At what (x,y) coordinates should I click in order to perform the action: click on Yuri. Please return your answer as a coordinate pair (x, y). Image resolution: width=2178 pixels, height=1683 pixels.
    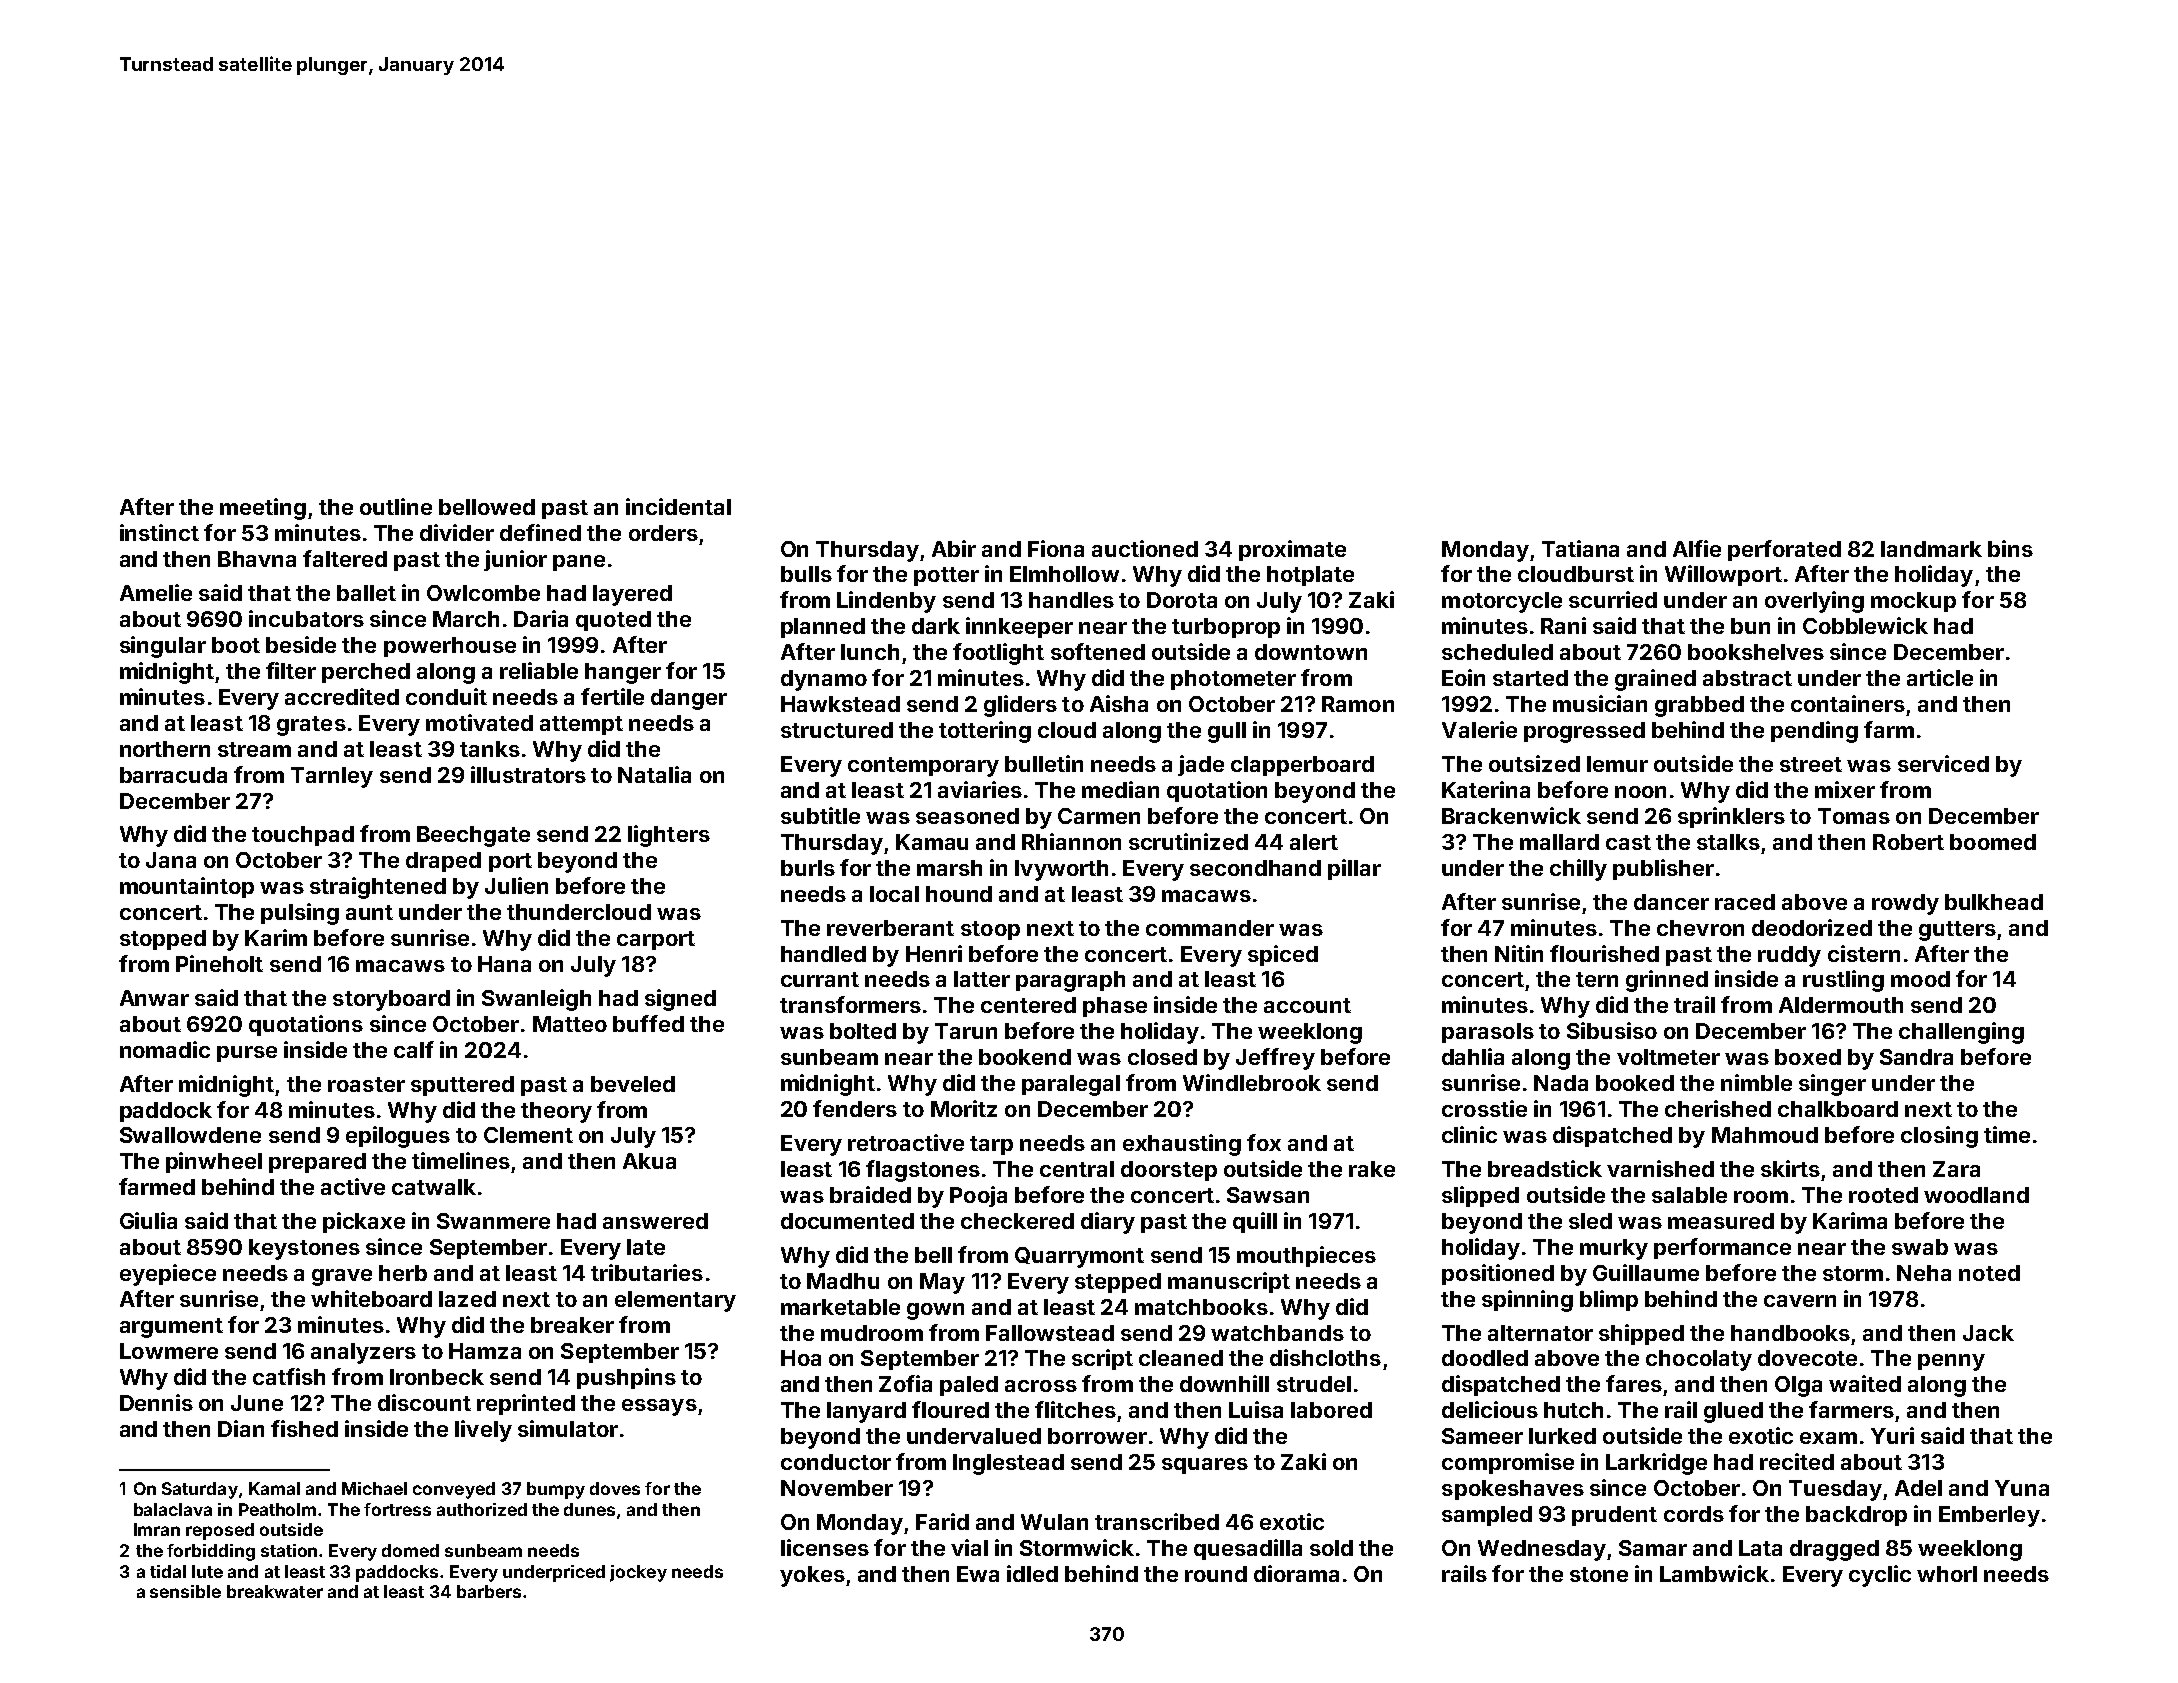
    Looking at the image, I should click on (1892, 1435).
